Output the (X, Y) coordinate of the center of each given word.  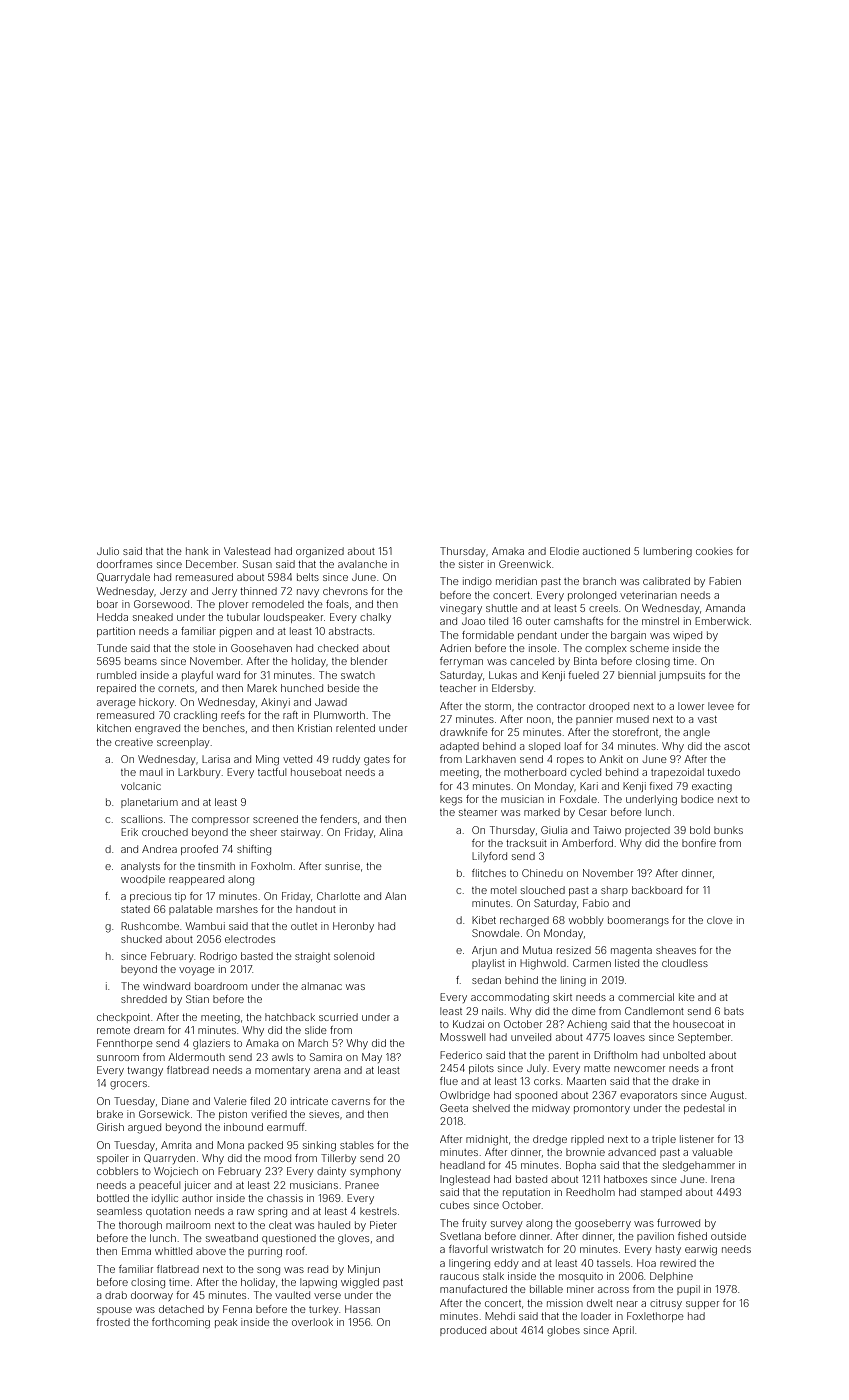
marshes (237, 909)
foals (337, 604)
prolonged (592, 596)
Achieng (587, 1025)
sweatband (232, 1238)
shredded (144, 999)
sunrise (342, 866)
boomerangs (638, 921)
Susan (257, 564)
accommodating (510, 998)
